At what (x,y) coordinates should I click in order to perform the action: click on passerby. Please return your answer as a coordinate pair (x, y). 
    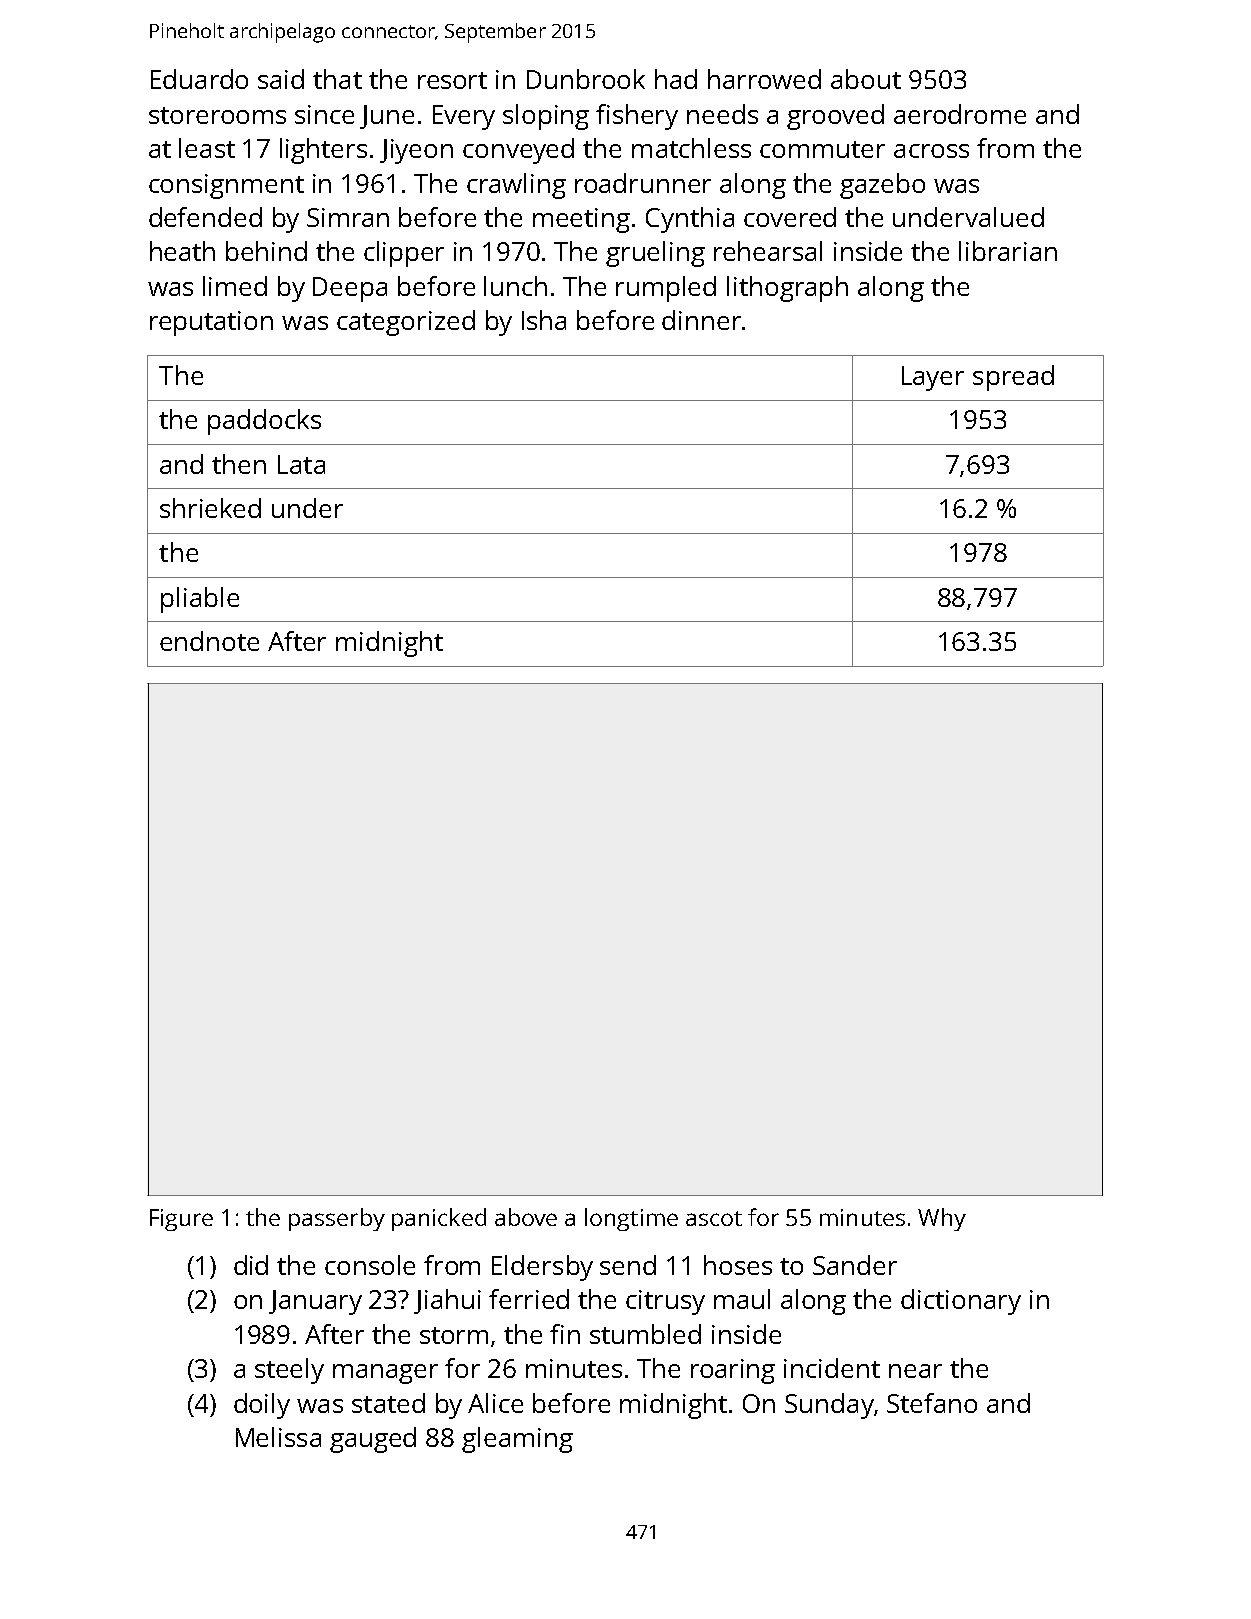
    Looking at the image, I should click on (337, 1219).
